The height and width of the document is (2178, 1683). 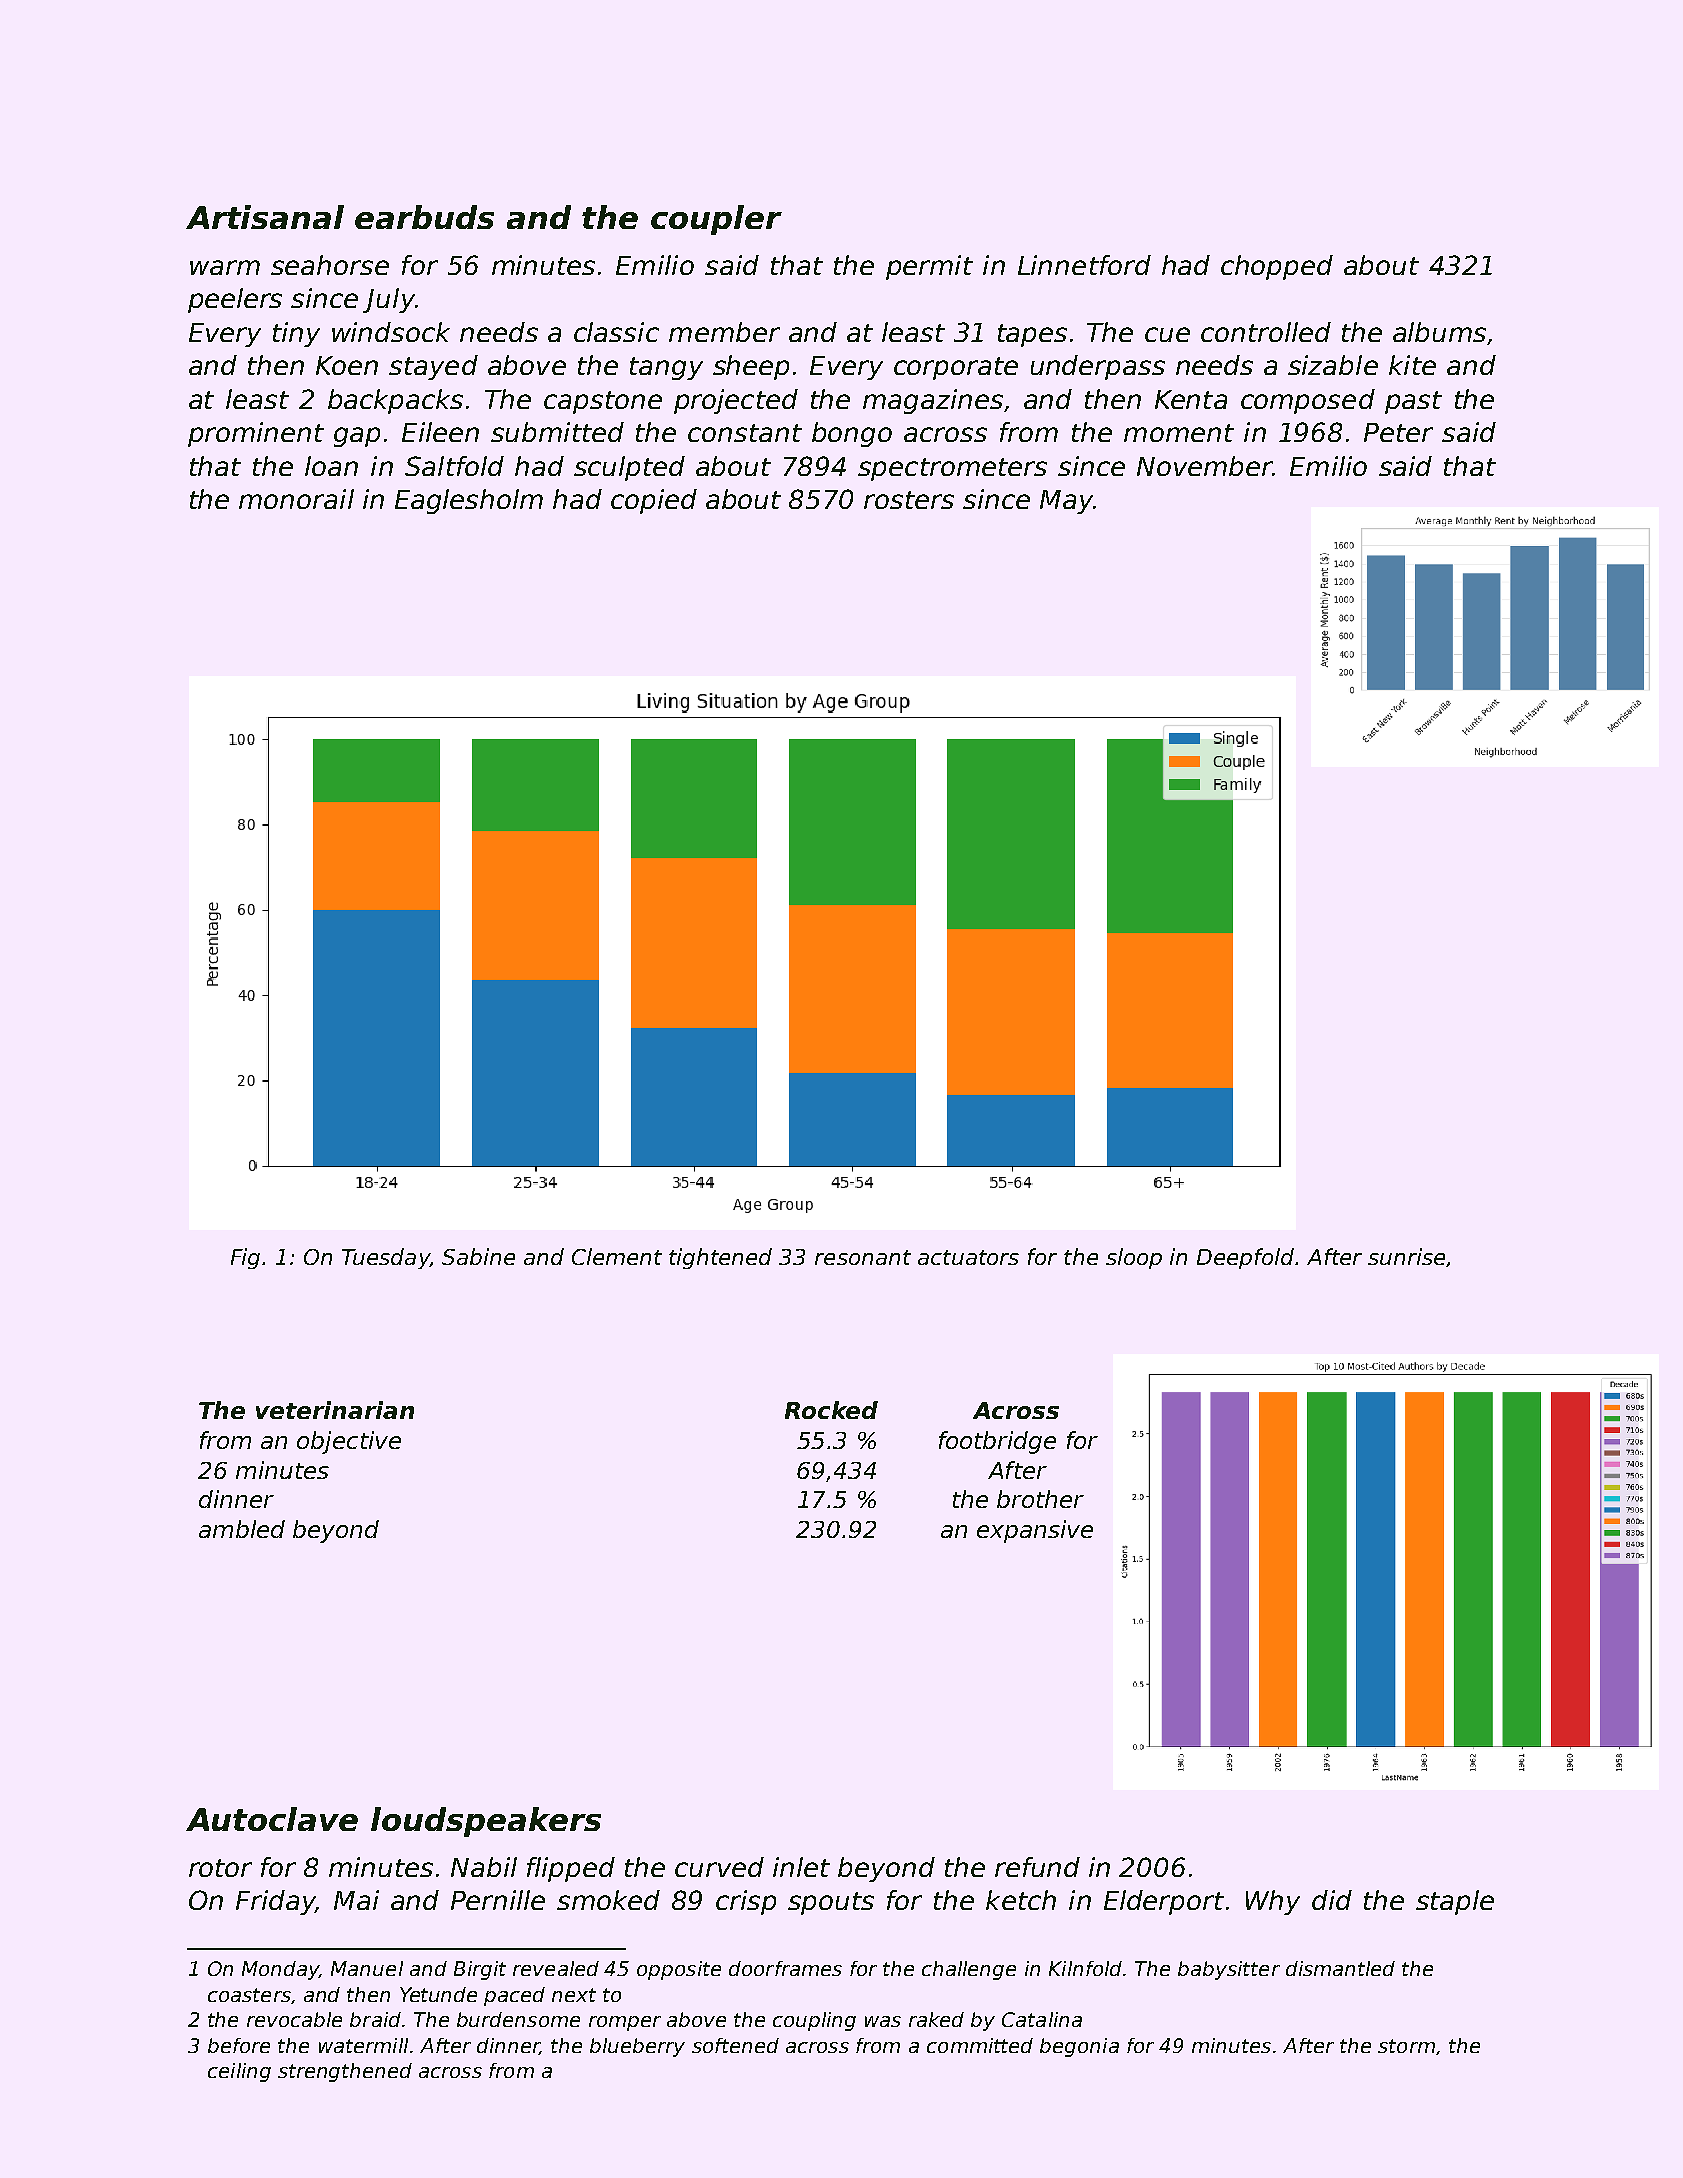 What do you see at coordinates (831, 1903) in the document?
I see `spouts` at bounding box center [831, 1903].
